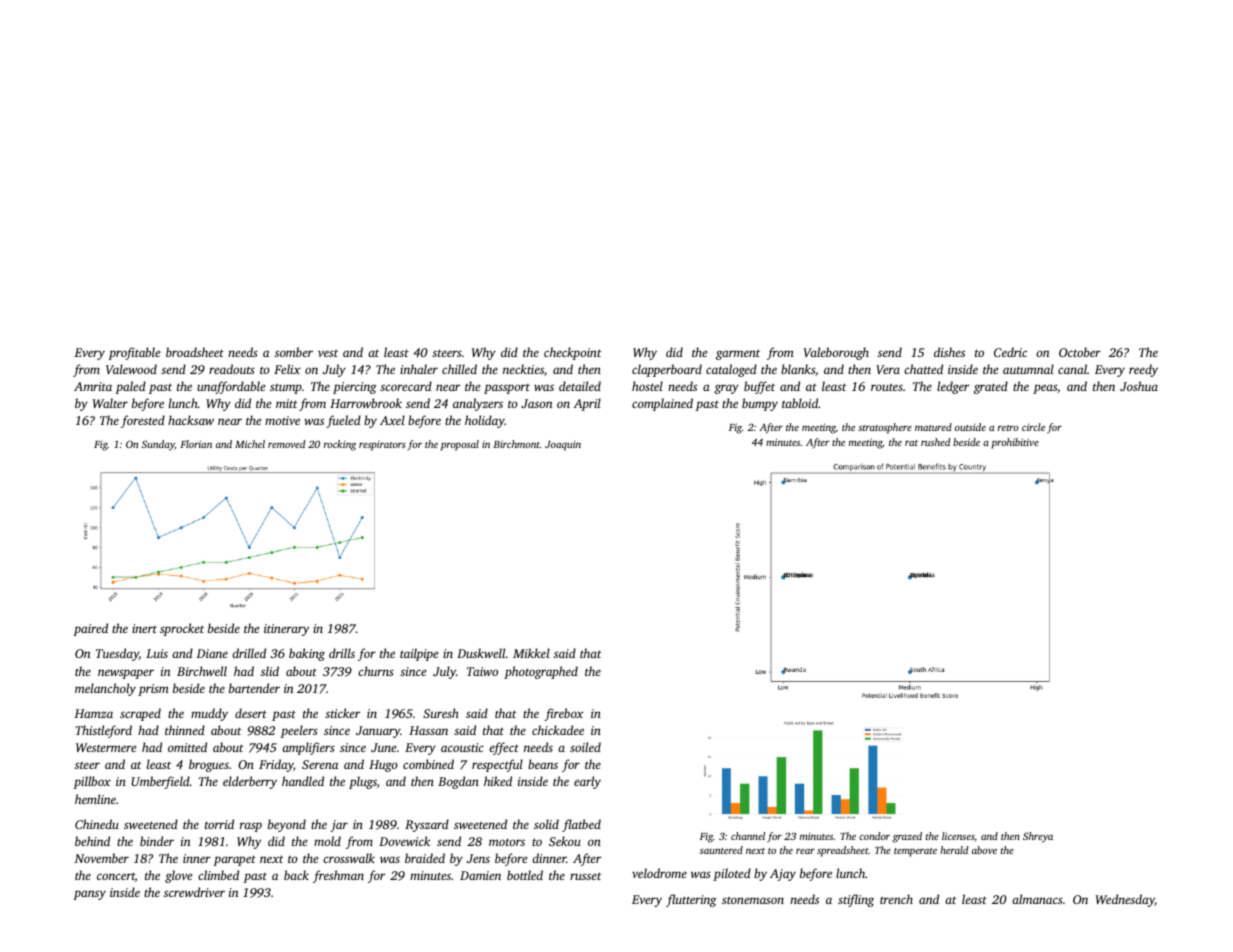 This screenshot has width=1233, height=952. I want to click on firebox, so click(564, 714).
